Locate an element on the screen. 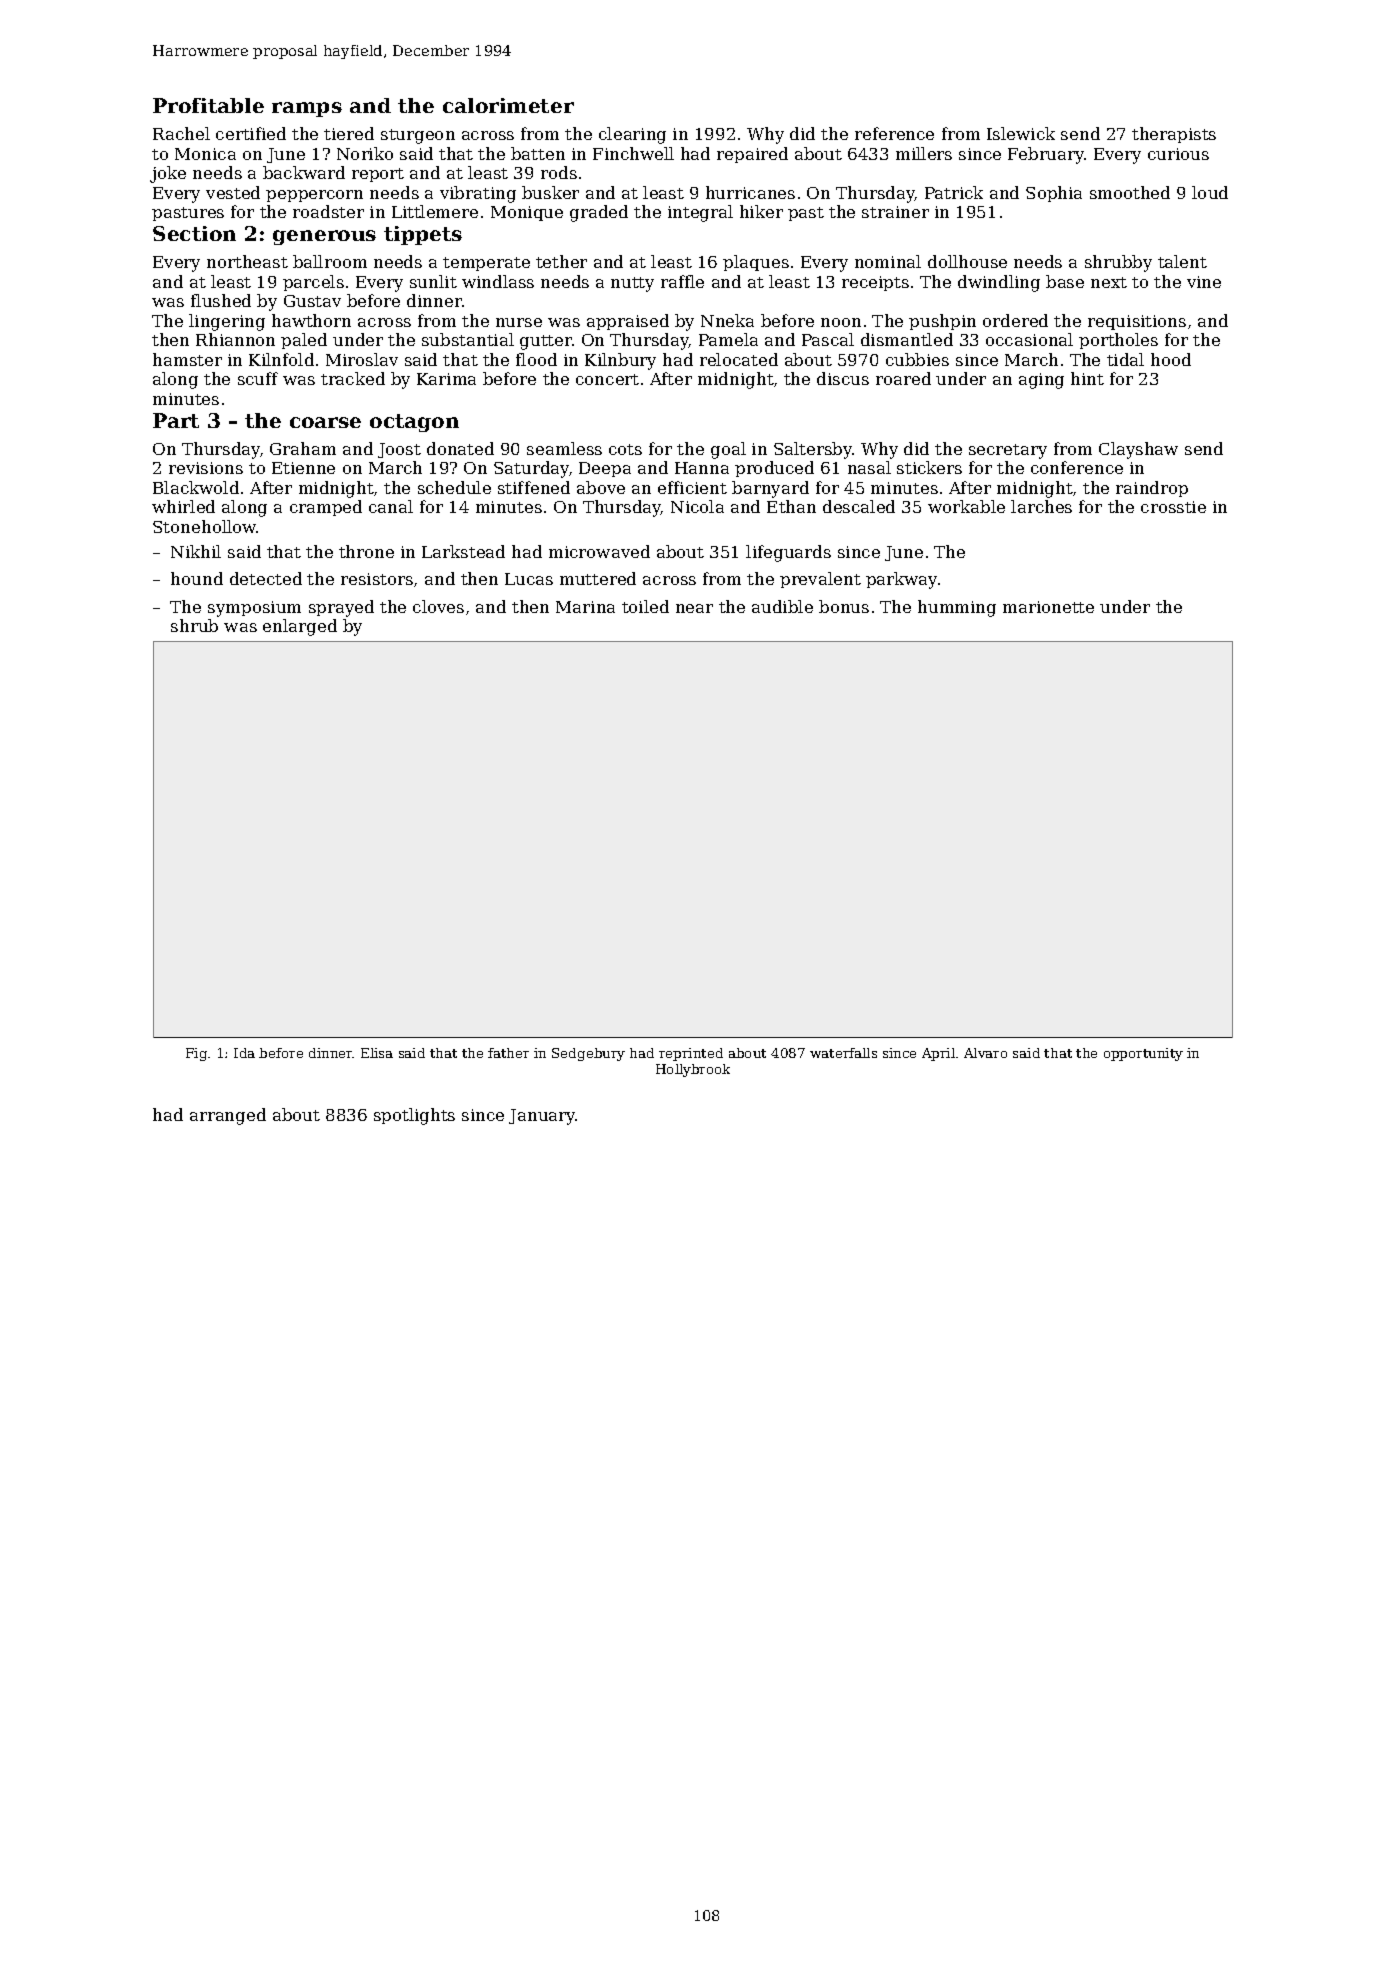 The width and height of the screenshot is (1386, 1969). integral is located at coordinates (700, 213).
